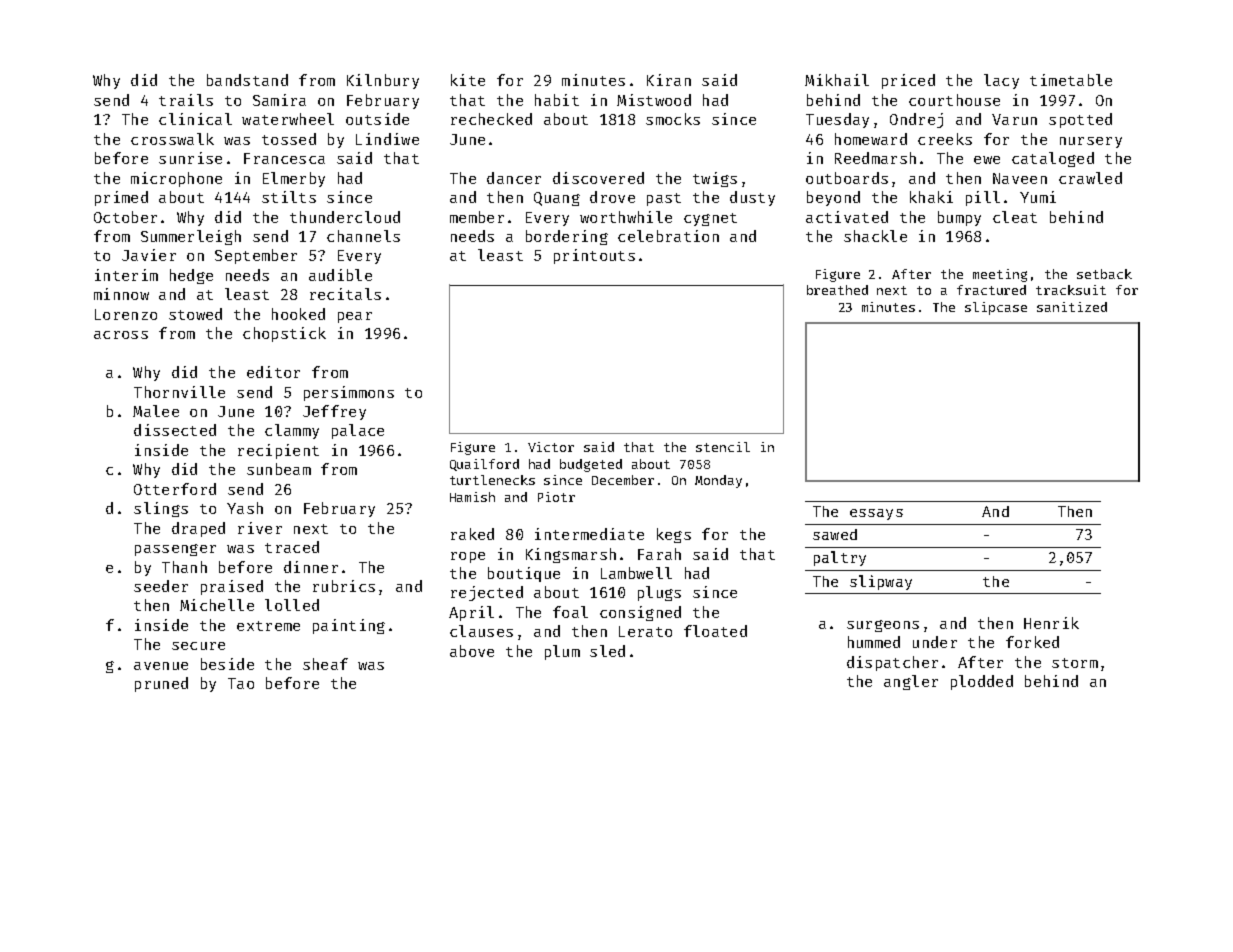 The image size is (1233, 952). Describe the element at coordinates (876, 514) in the screenshot. I see `essays` at that location.
